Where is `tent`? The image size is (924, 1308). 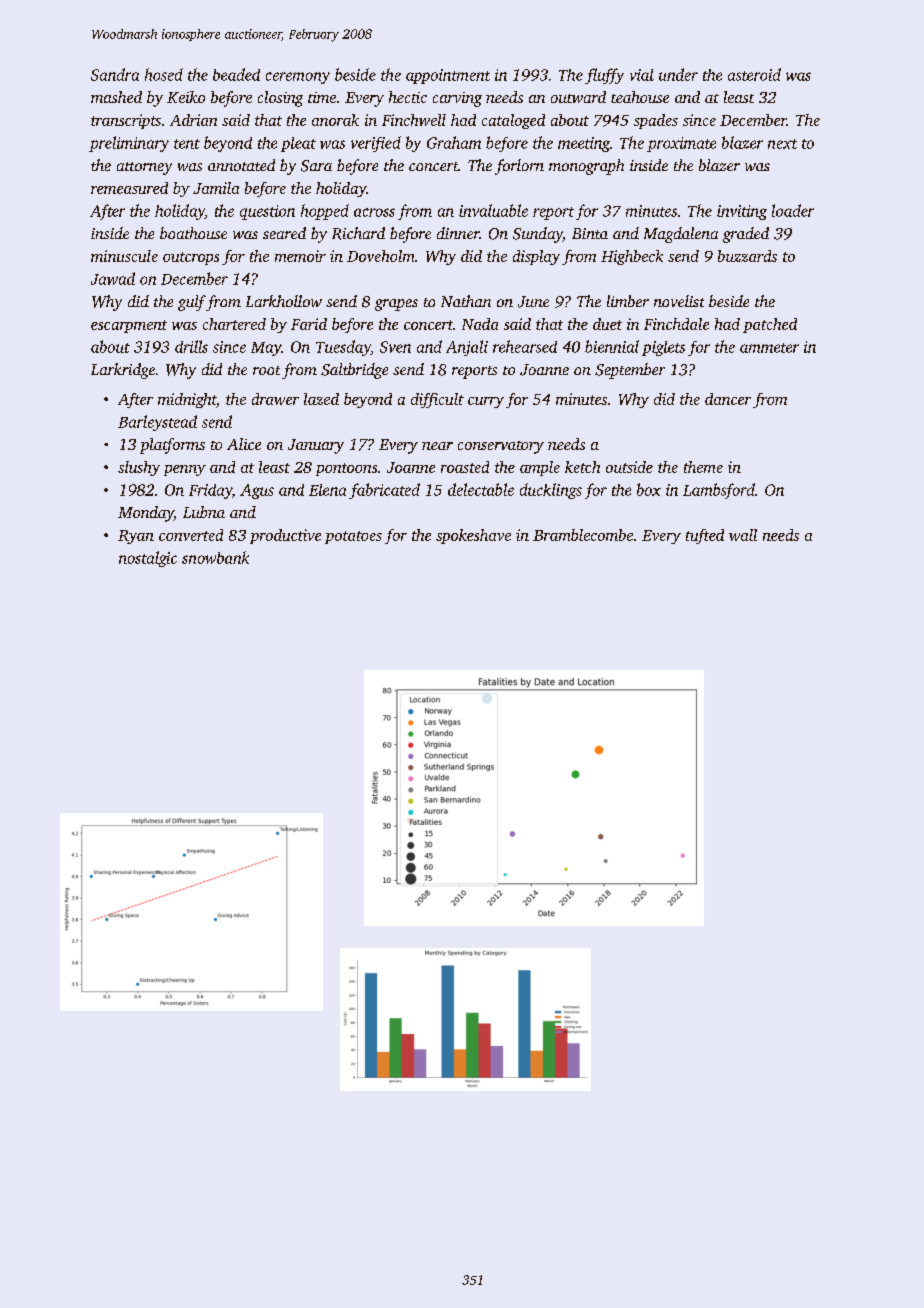
tent is located at coordinates (187, 144).
